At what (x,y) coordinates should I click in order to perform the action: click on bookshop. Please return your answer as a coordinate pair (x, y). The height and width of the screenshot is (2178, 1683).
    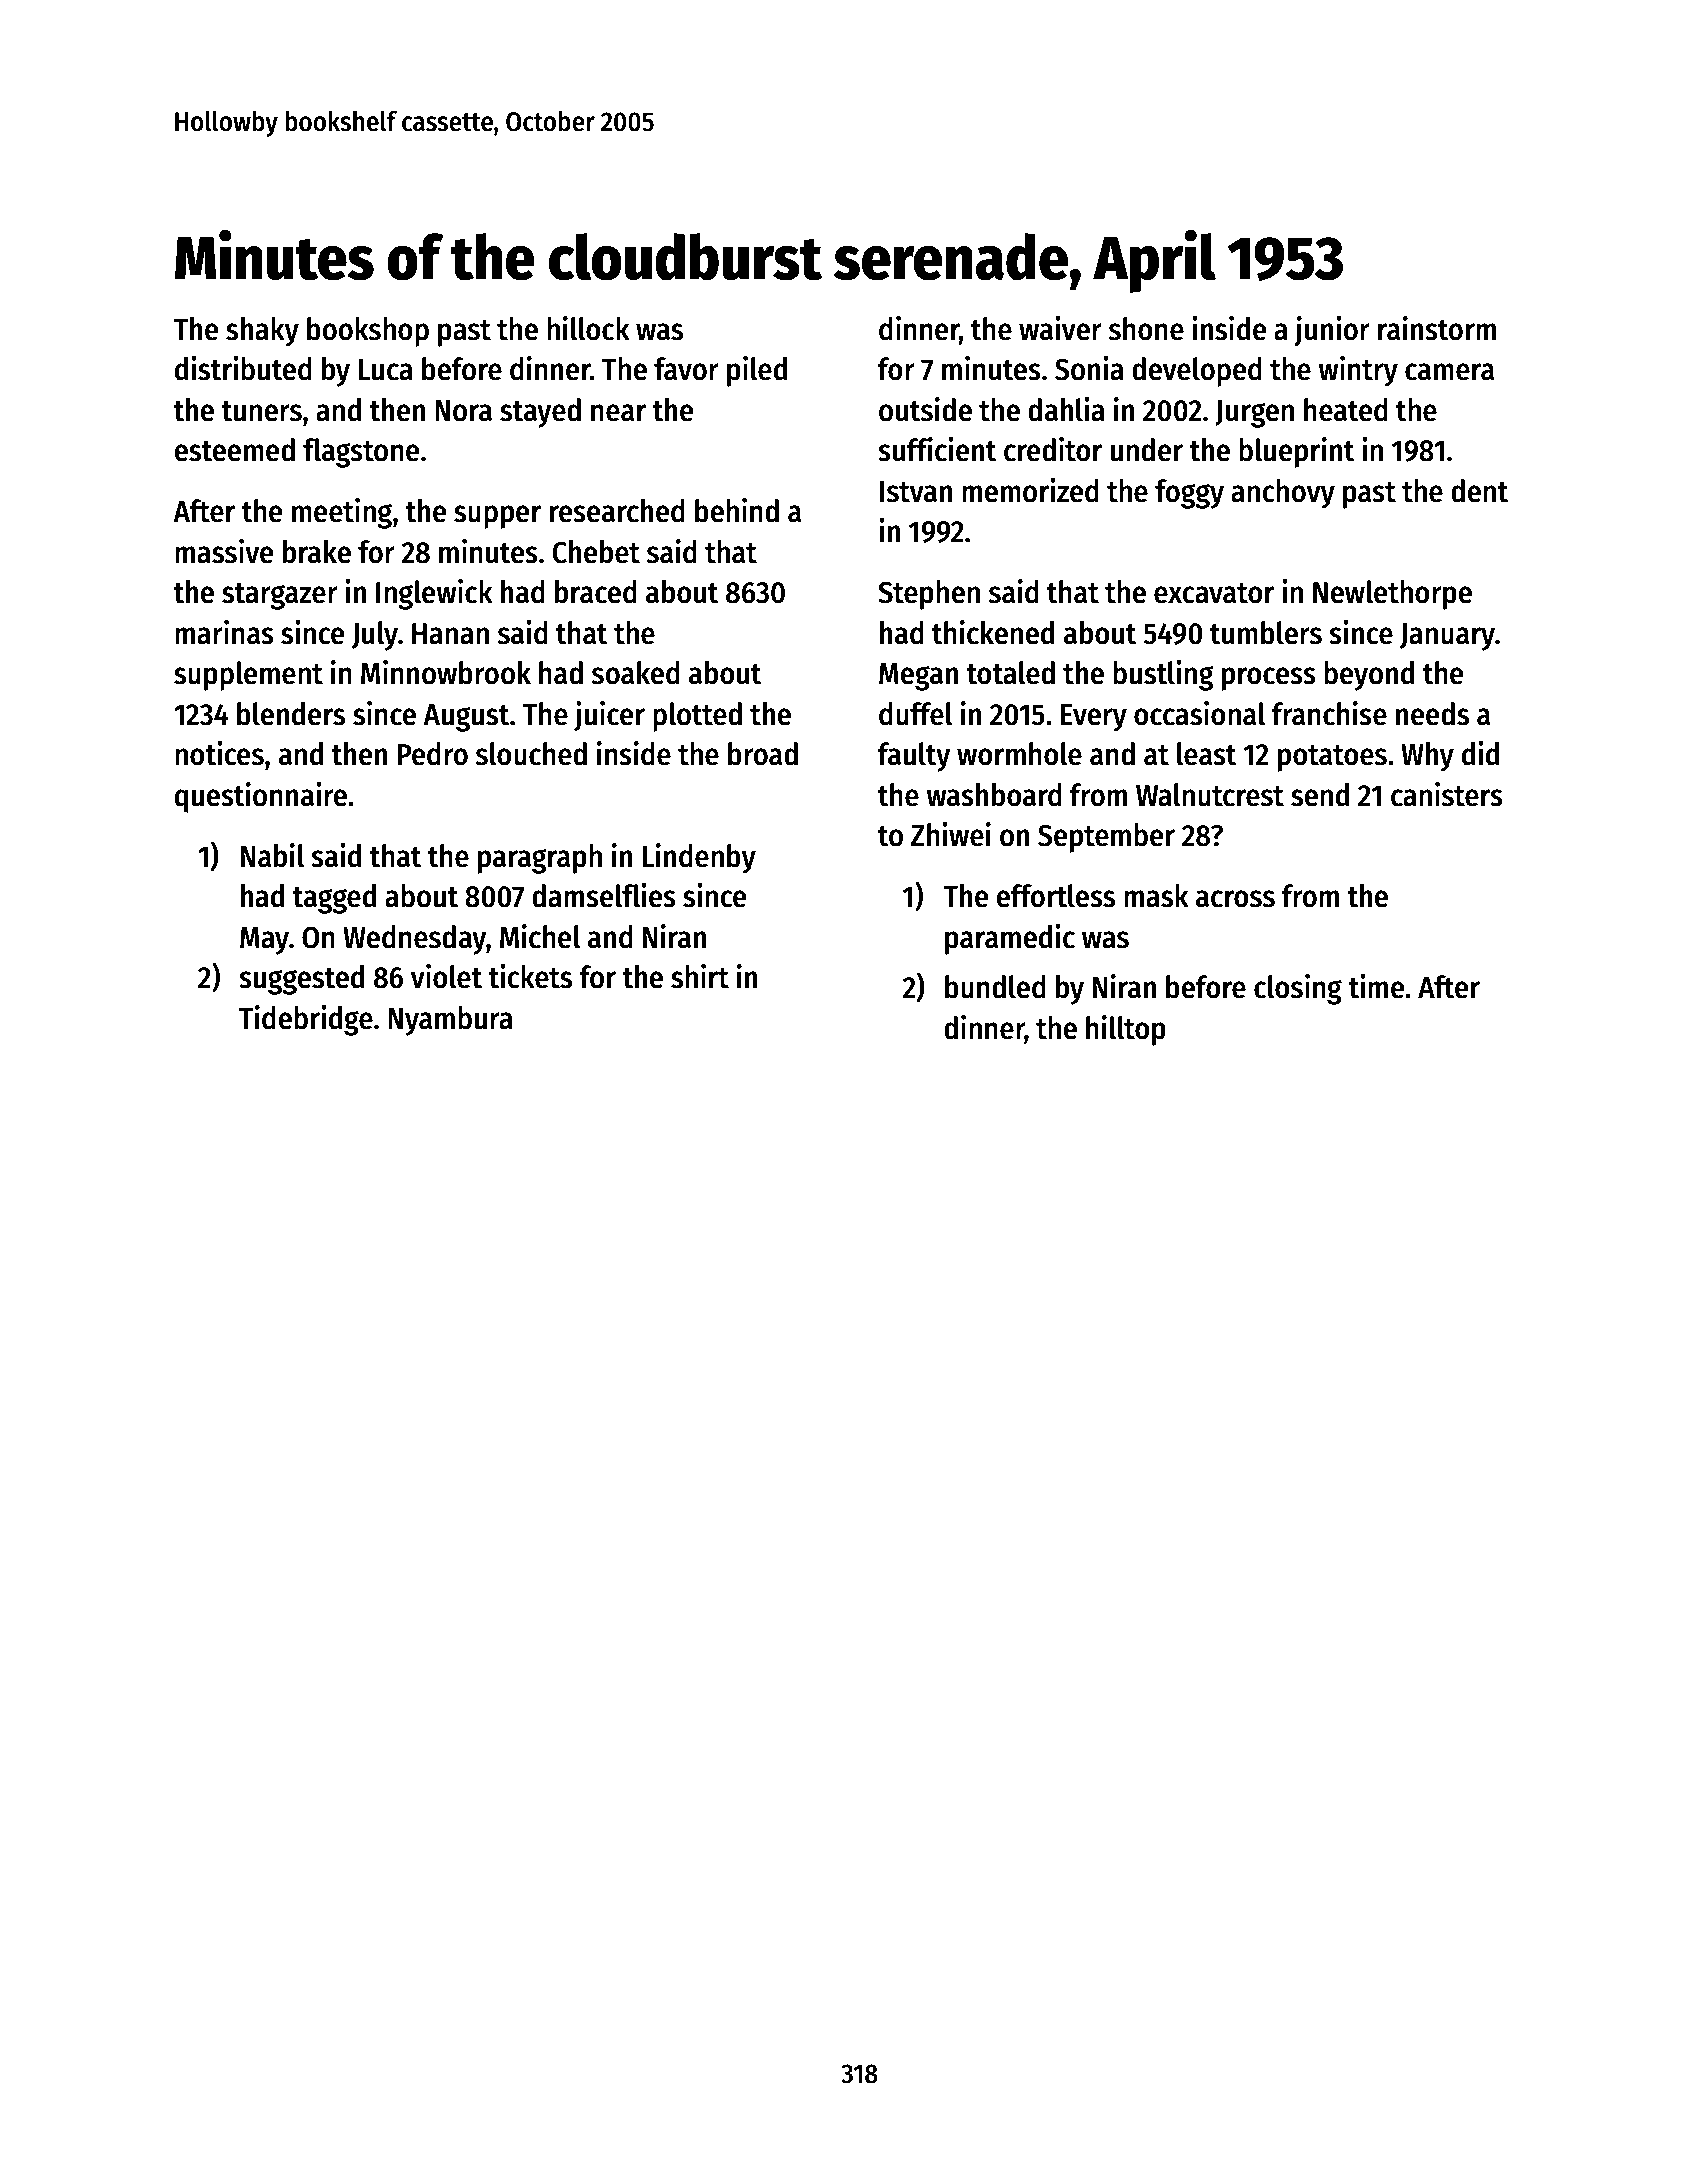
    Looking at the image, I should click on (368, 332).
